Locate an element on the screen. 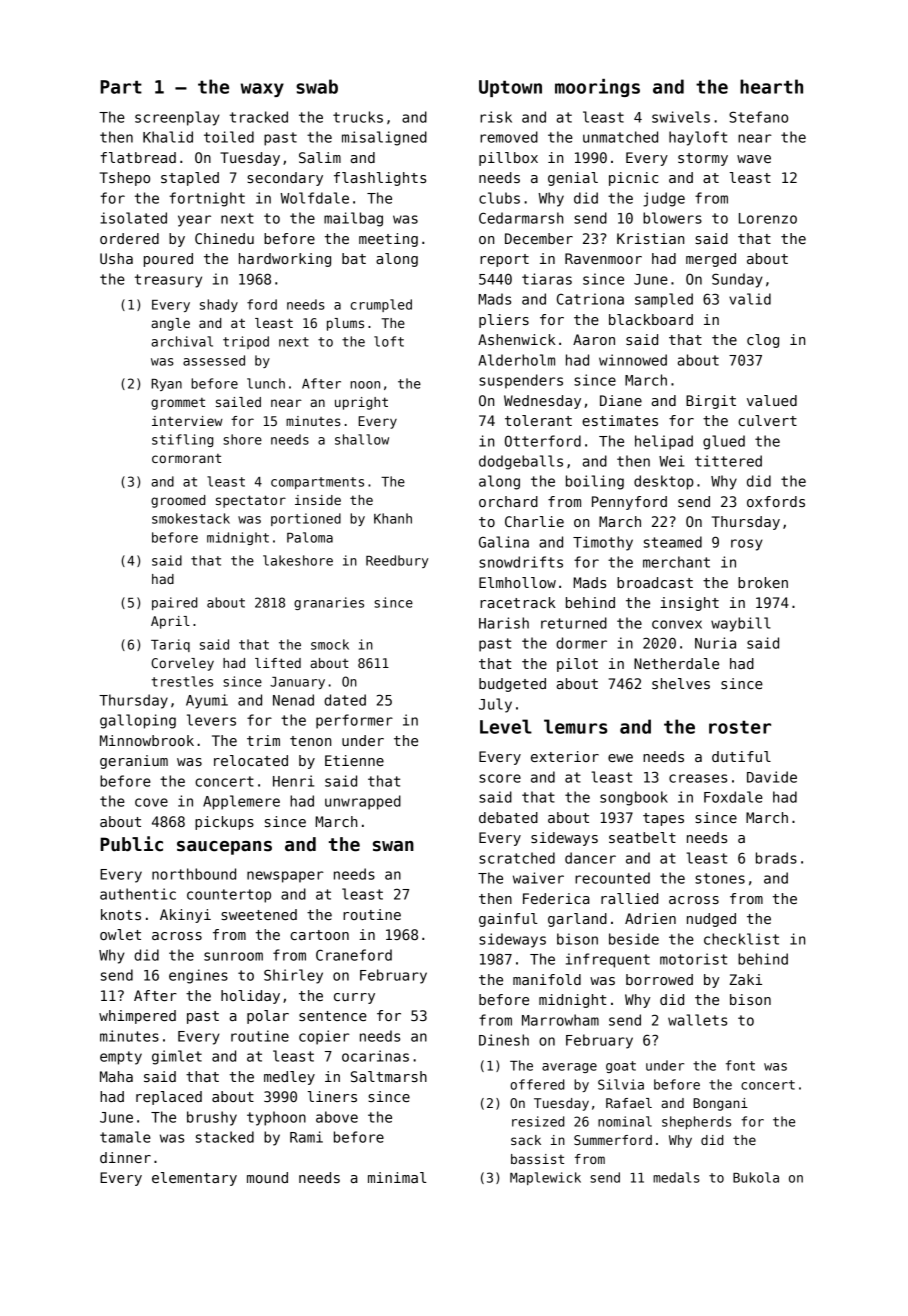 This screenshot has width=908, height=1316. Uptown is located at coordinates (510, 88).
